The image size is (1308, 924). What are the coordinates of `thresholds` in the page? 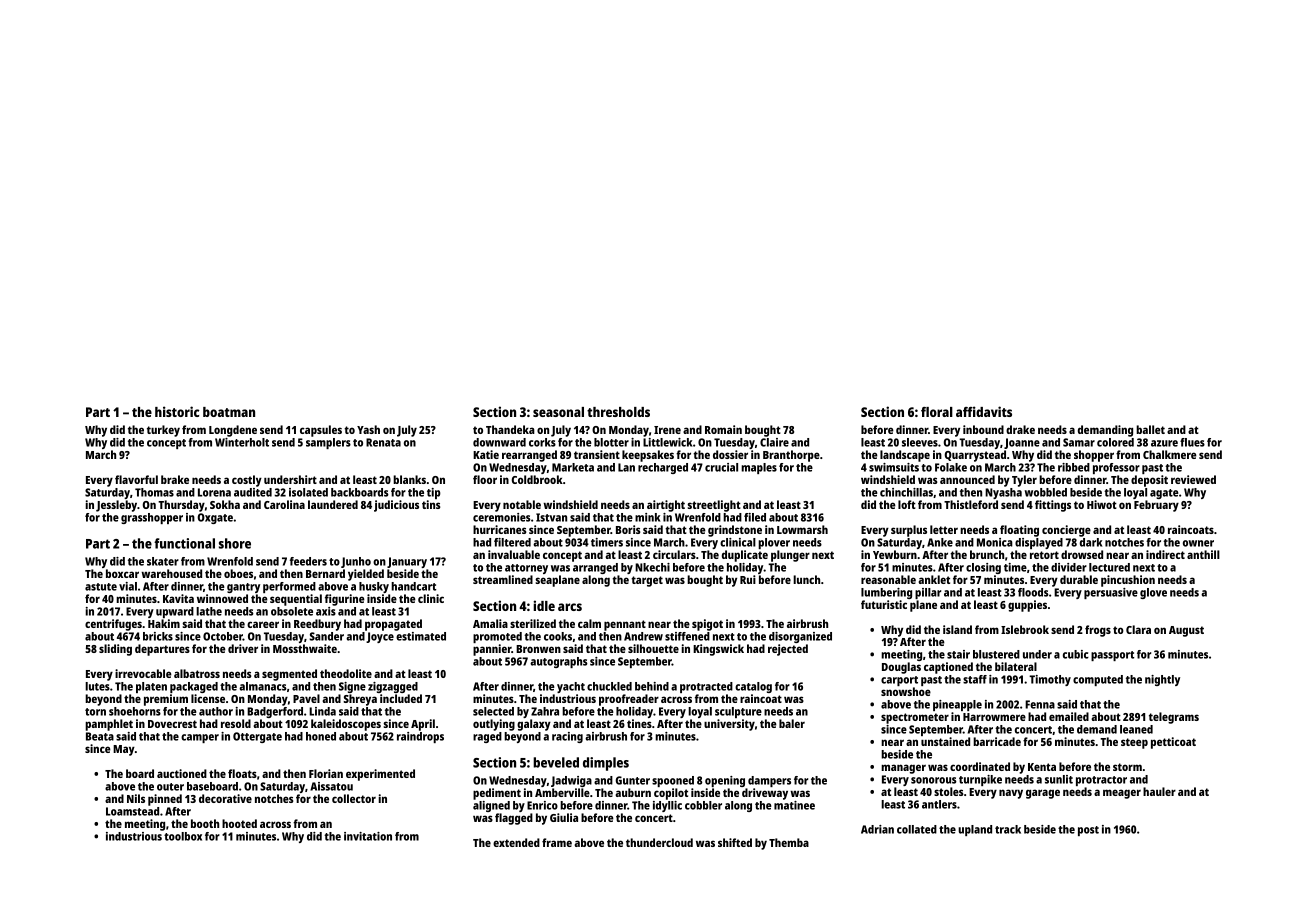 It's located at (618, 412).
